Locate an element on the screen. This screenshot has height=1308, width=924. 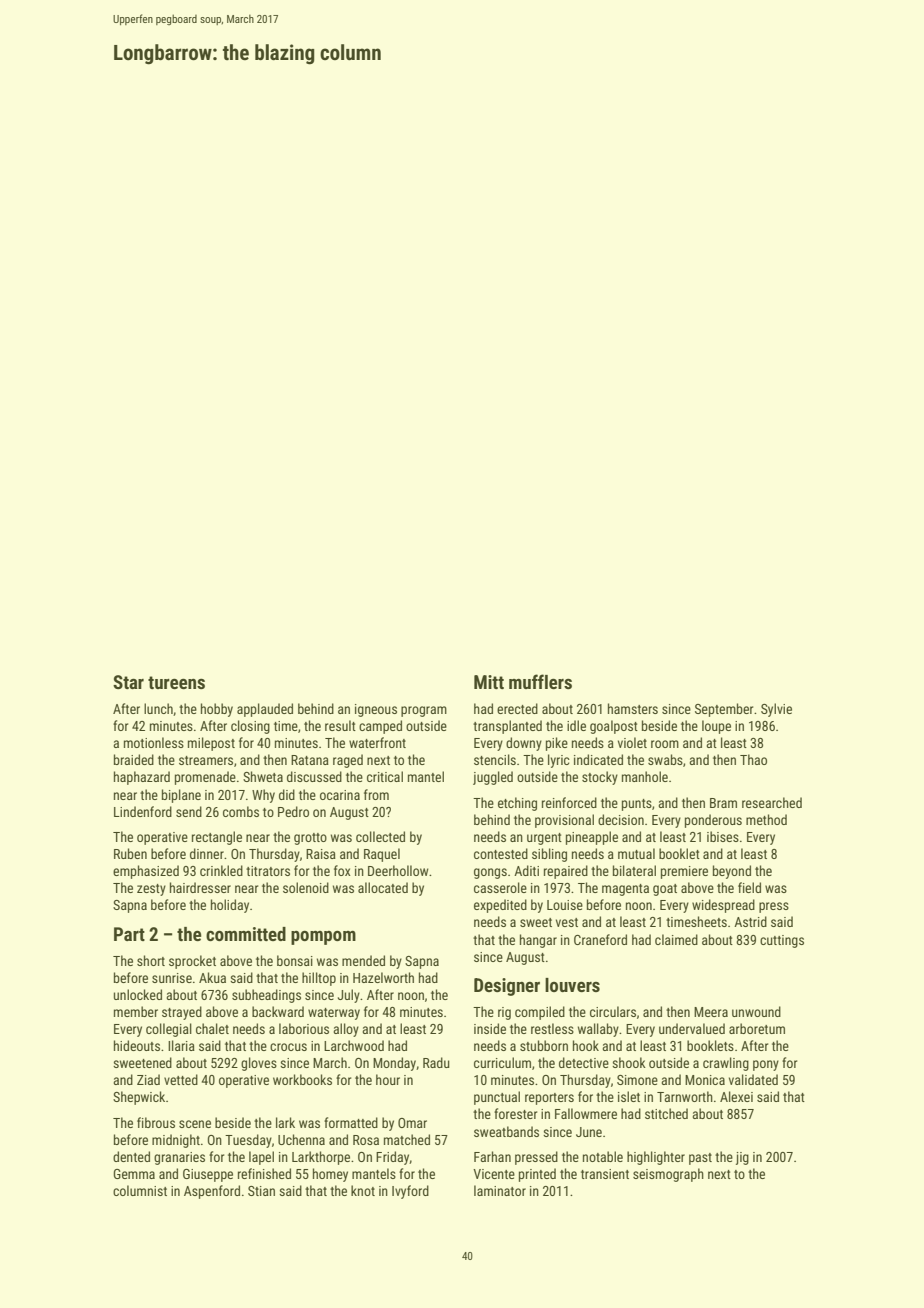
hangar is located at coordinates (538, 941).
